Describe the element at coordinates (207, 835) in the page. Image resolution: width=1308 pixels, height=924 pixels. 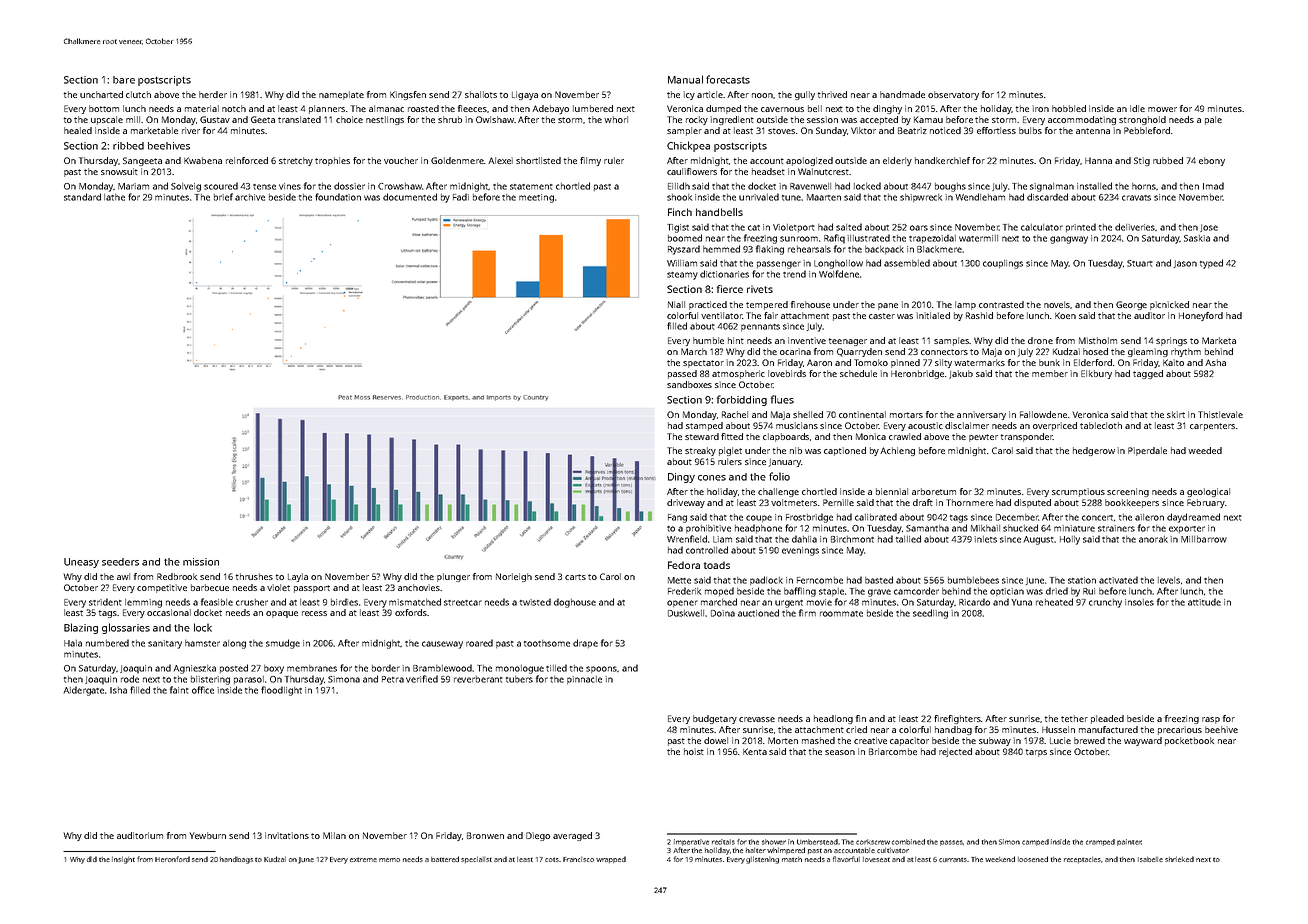
I see `Yewburn` at that location.
